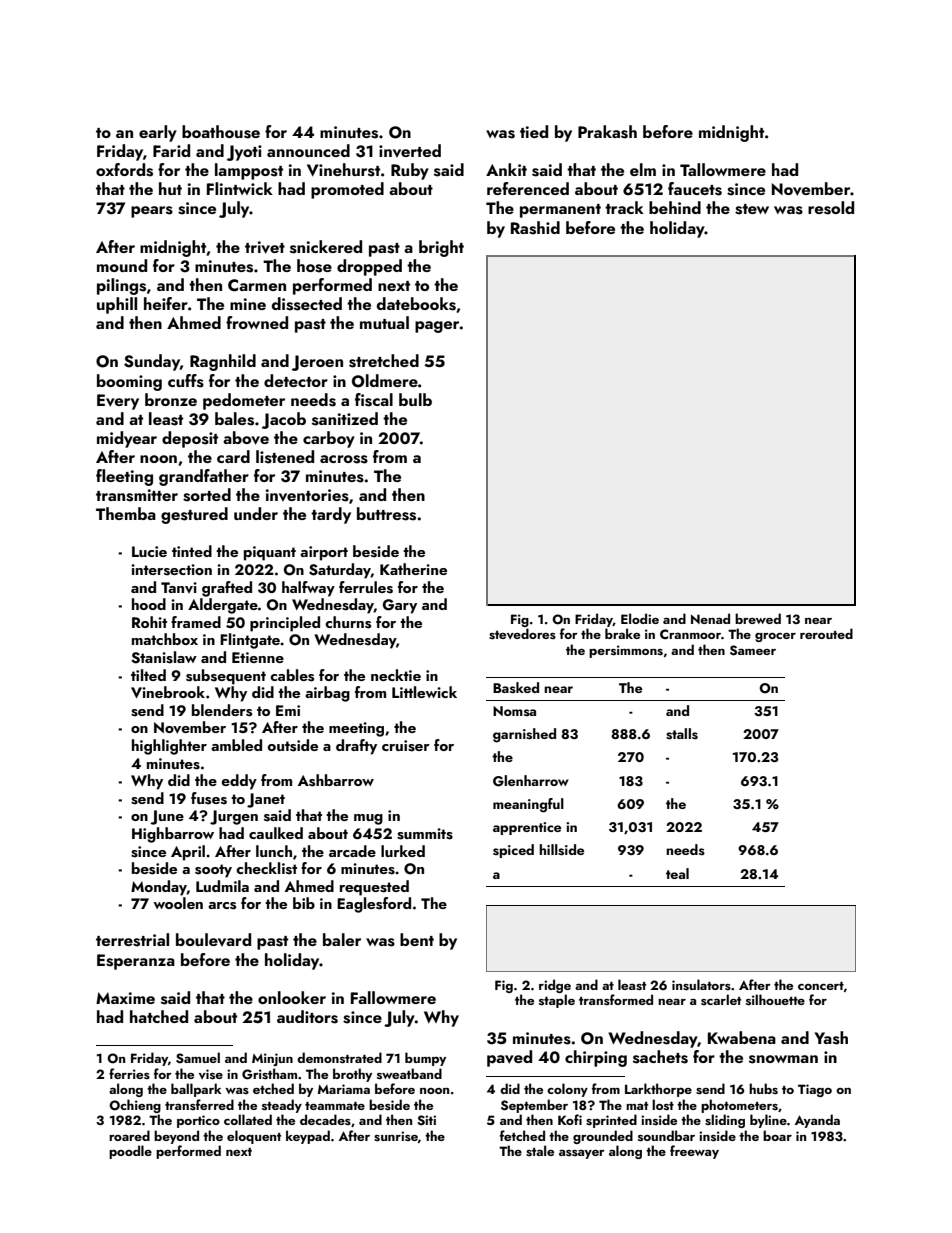 The image size is (952, 1233). Describe the element at coordinates (410, 150) in the image. I see `inverted` at that location.
